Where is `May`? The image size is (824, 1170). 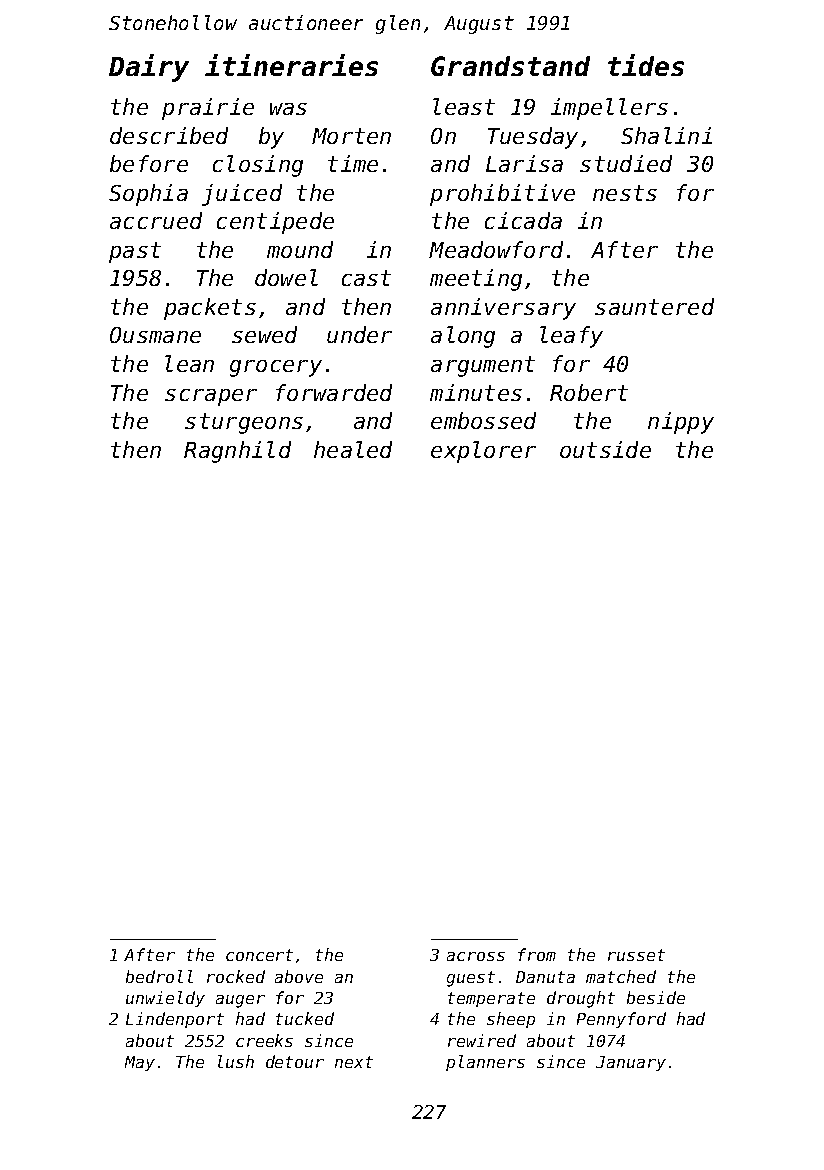 May is located at coordinates (140, 1063).
